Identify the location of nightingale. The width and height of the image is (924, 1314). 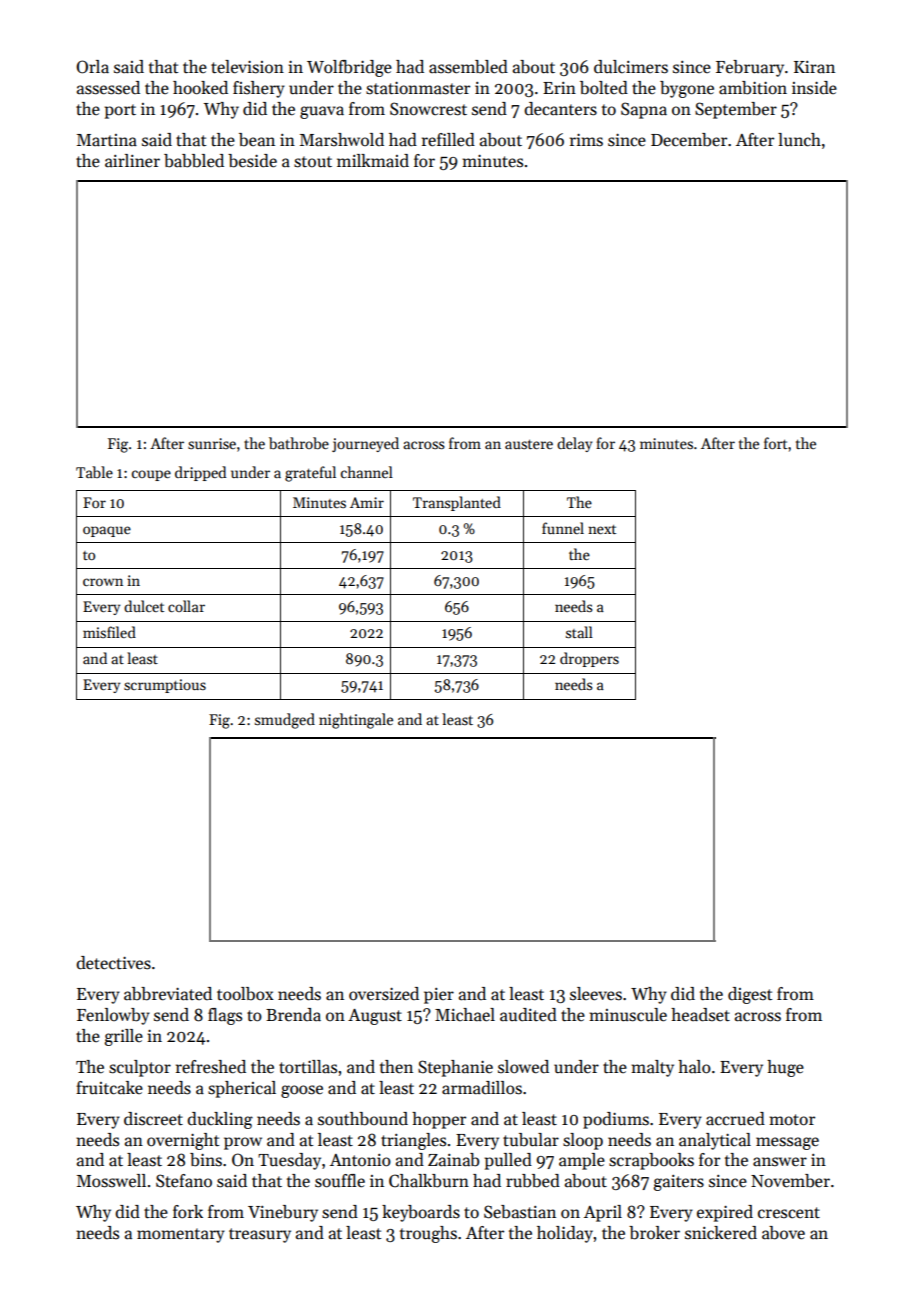
(356, 721).
